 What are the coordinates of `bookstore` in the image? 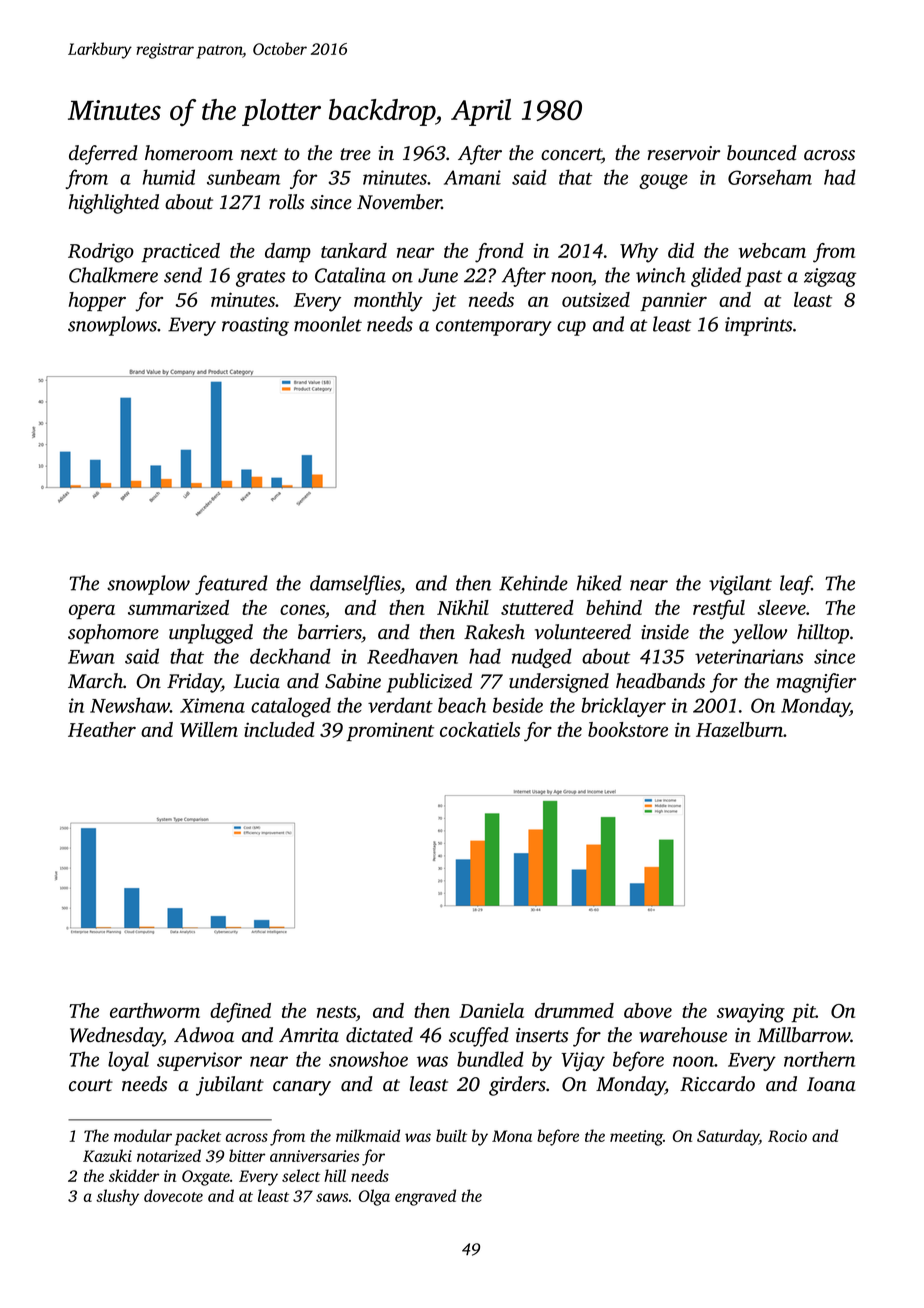 It's located at (628, 729).
